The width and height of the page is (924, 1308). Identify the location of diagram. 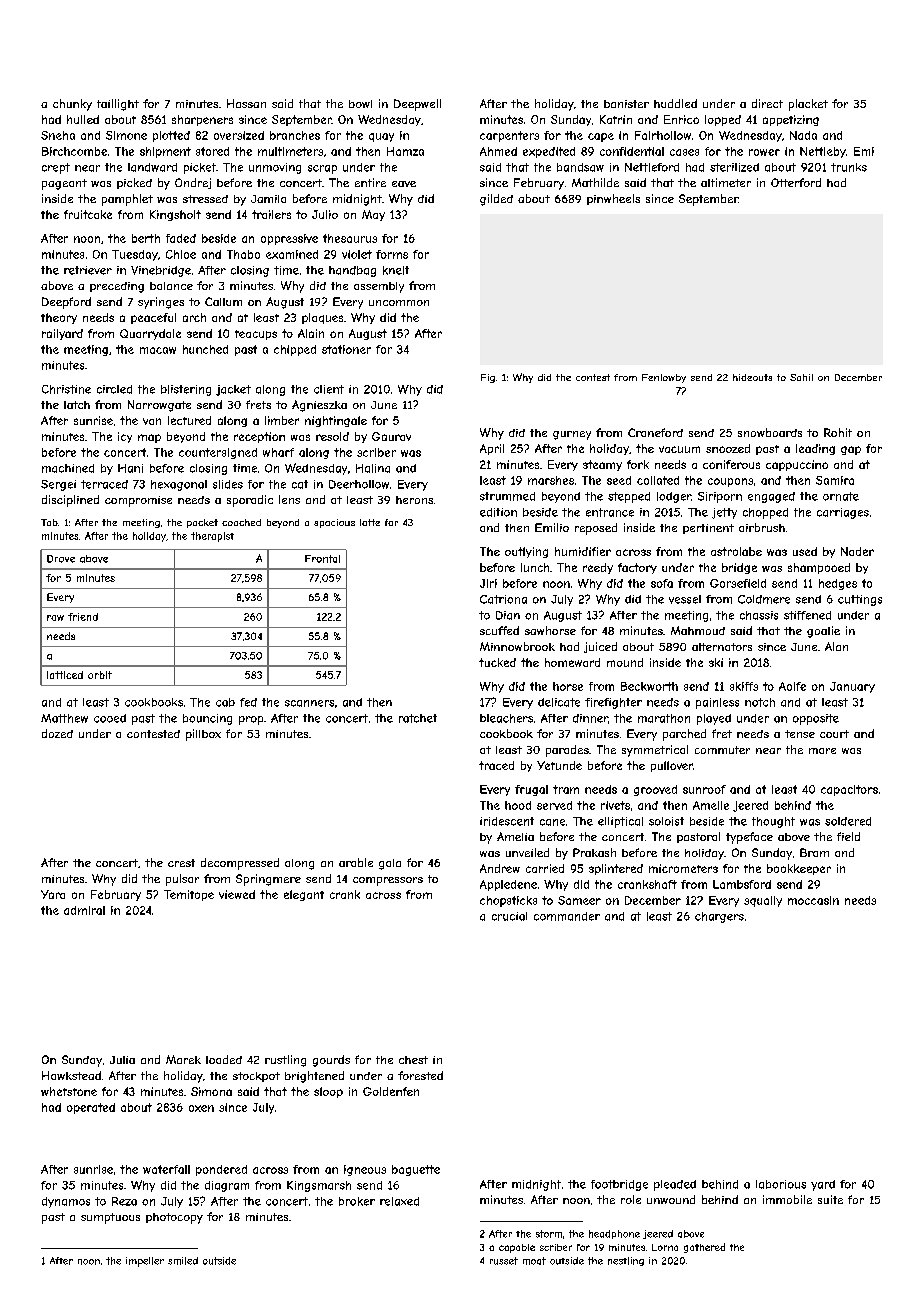
(227, 1186).
